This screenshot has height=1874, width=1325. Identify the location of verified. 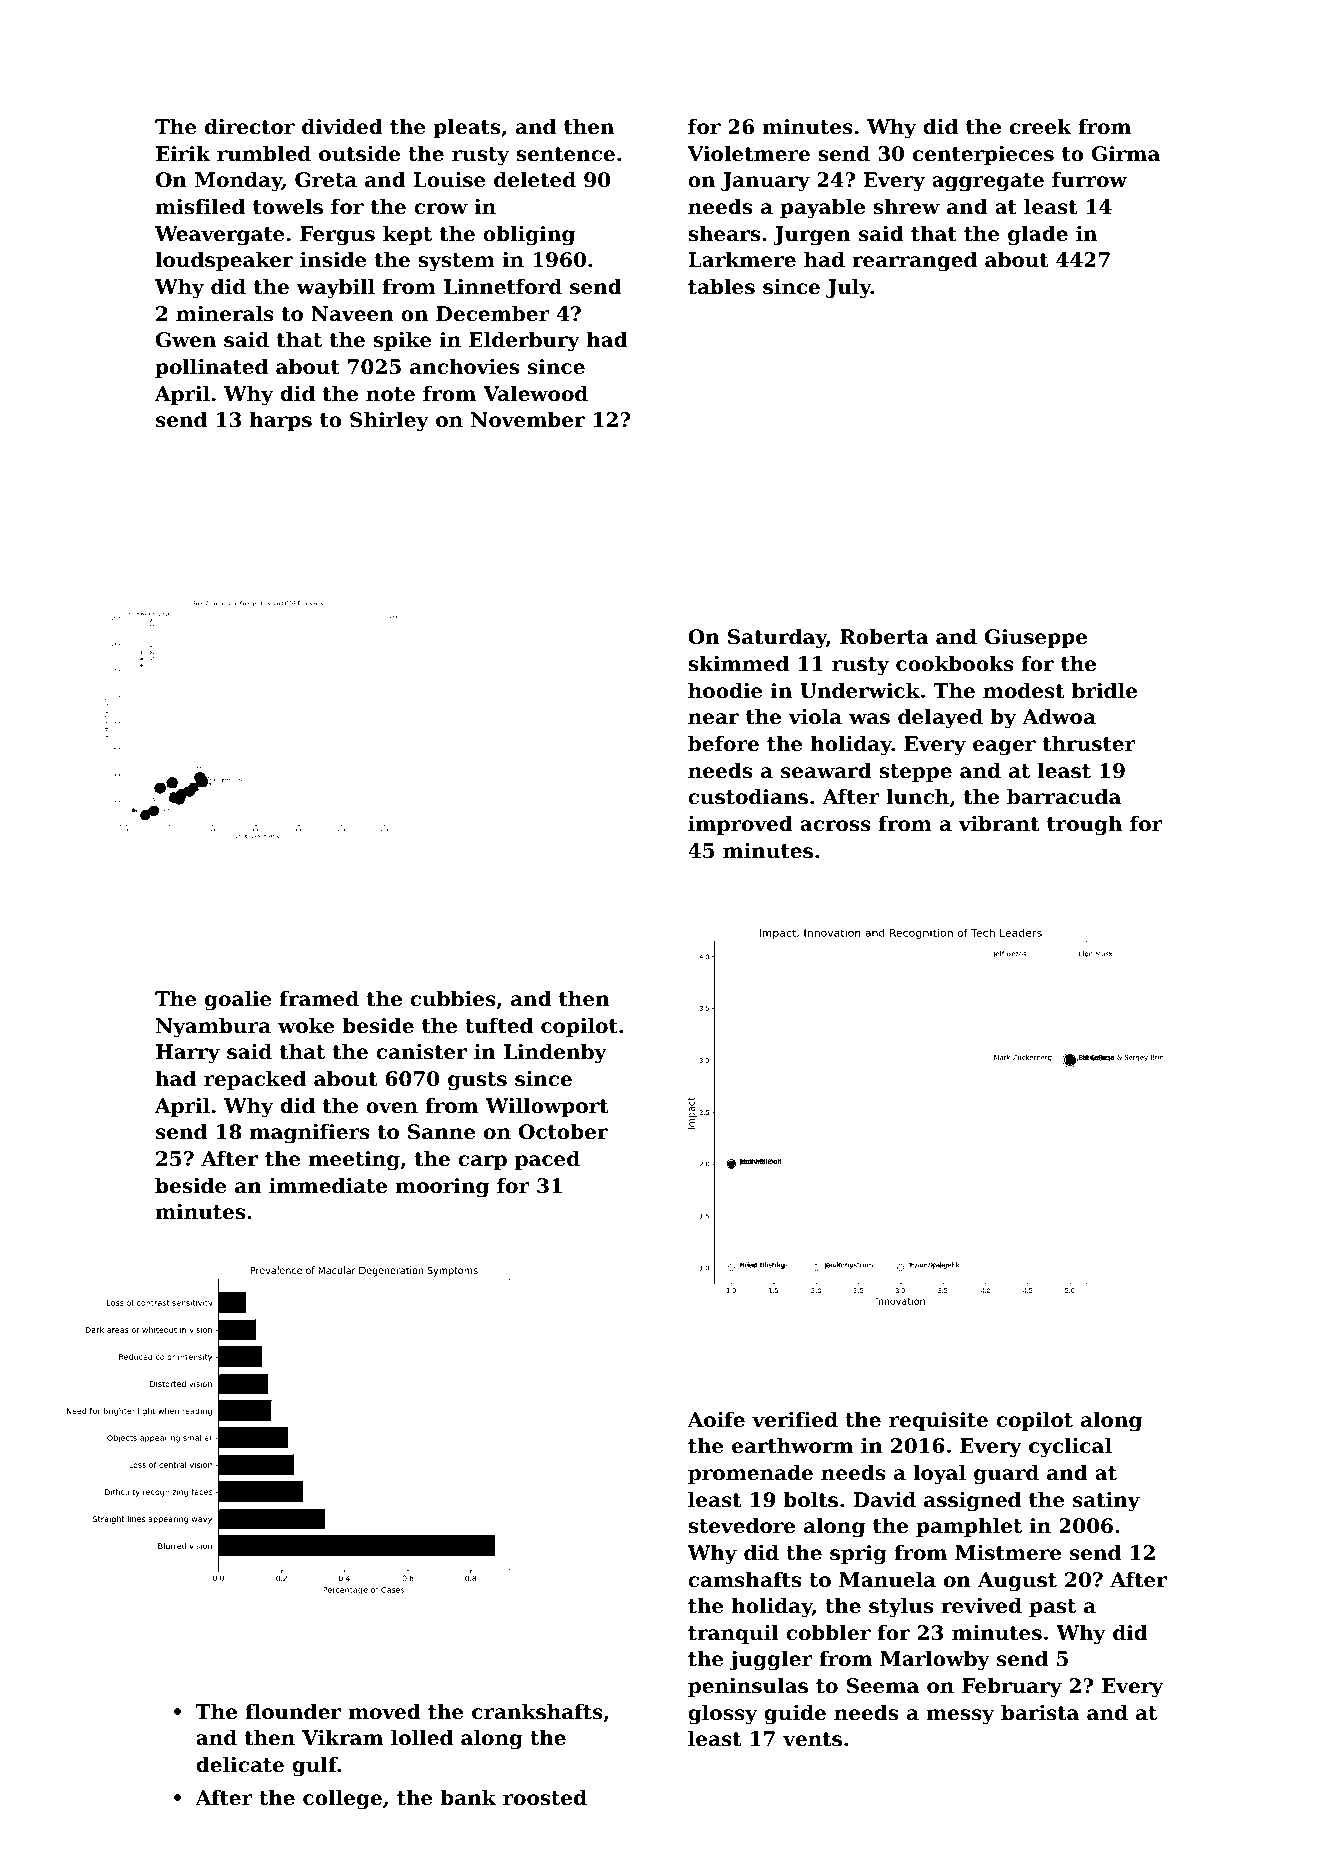
(795, 1420).
